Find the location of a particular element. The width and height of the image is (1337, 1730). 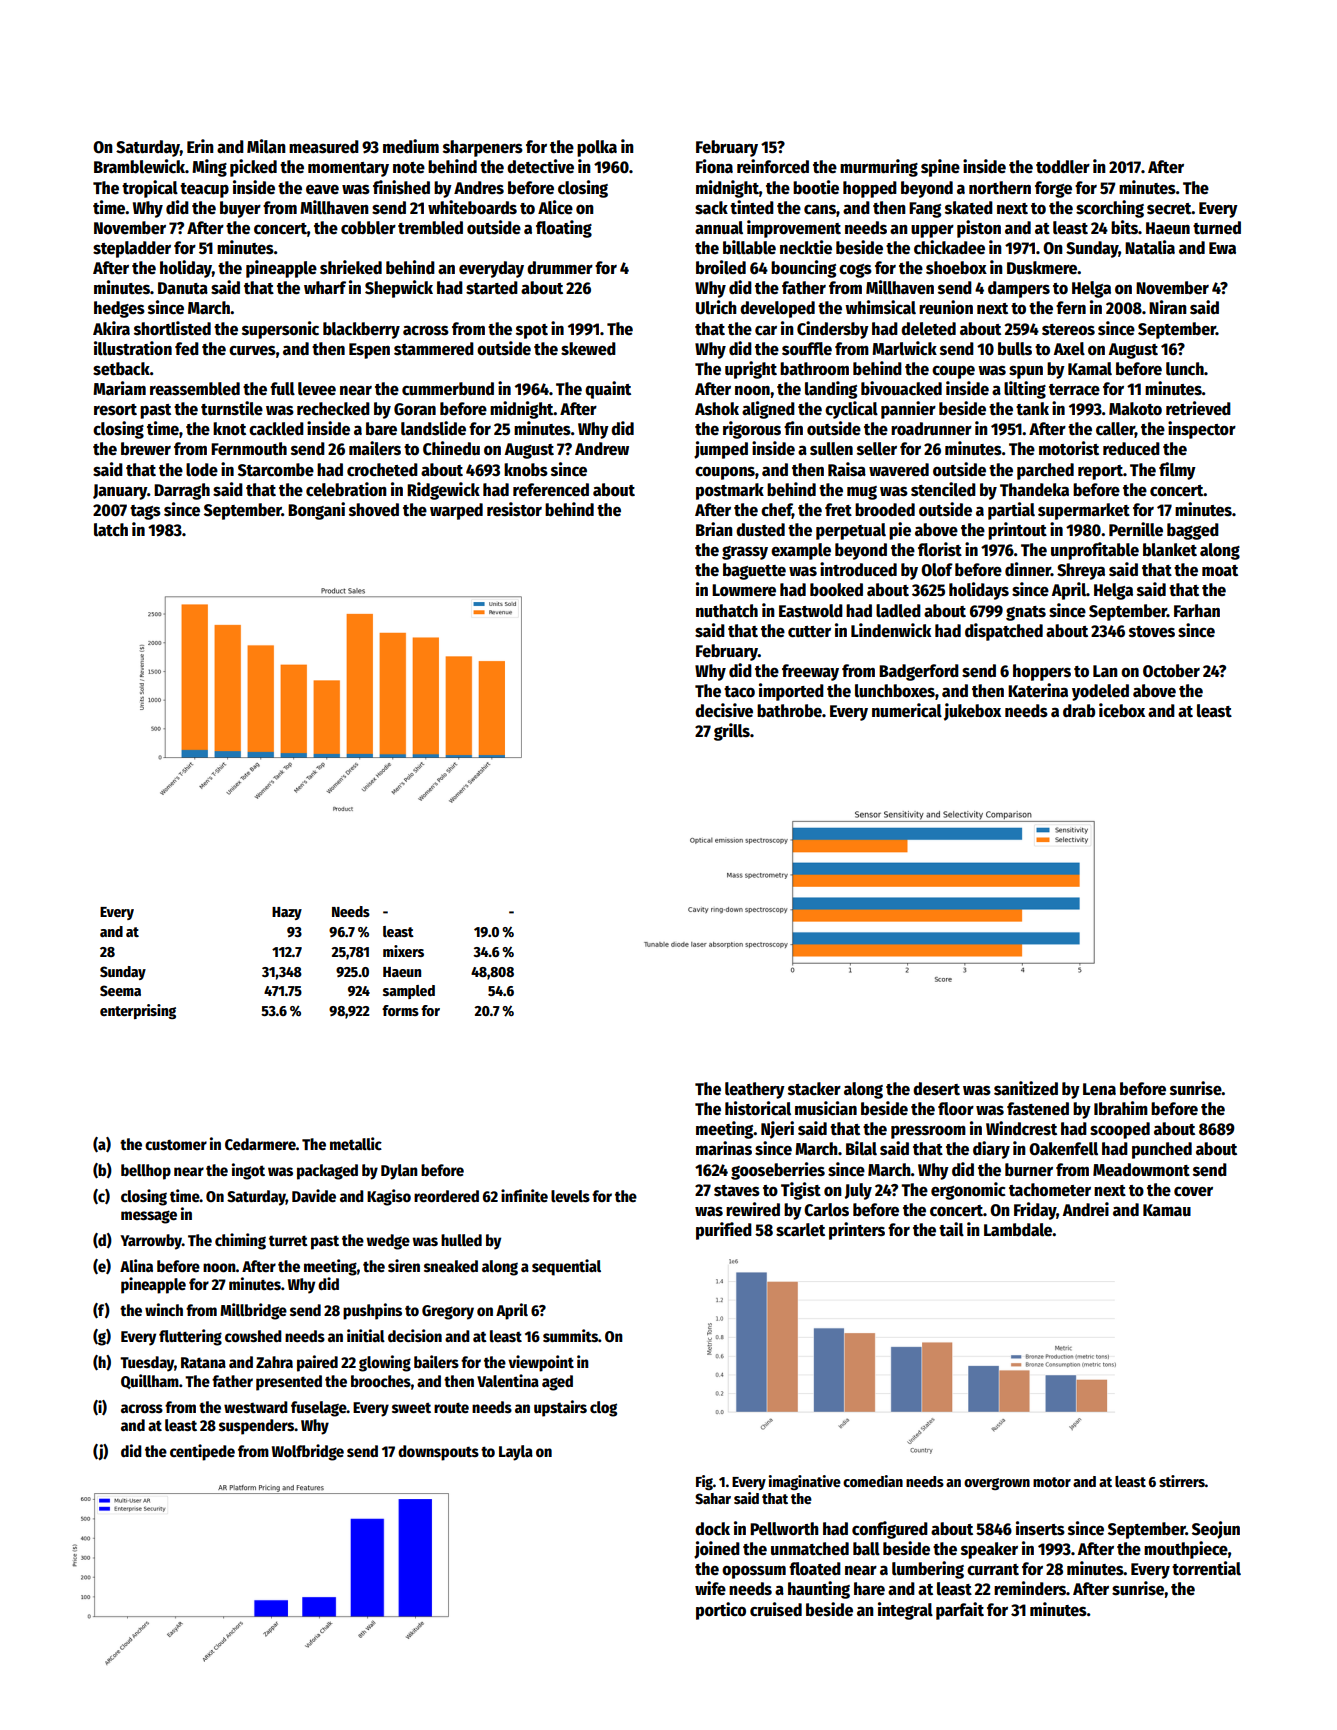

drab is located at coordinates (1079, 711).
